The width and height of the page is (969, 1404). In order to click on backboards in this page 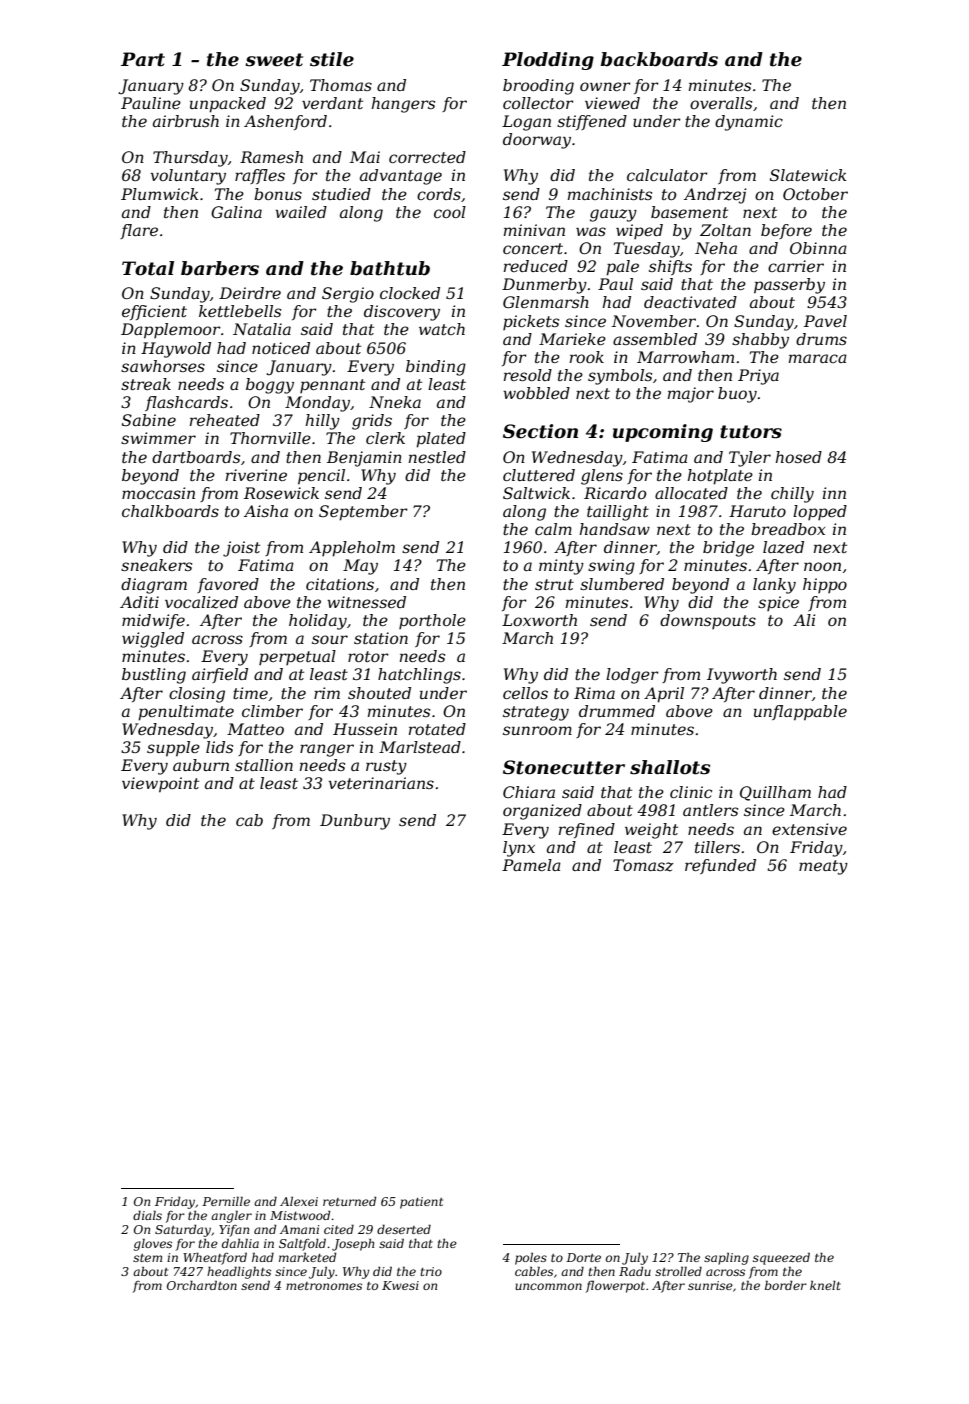, I will do `click(659, 59)`.
